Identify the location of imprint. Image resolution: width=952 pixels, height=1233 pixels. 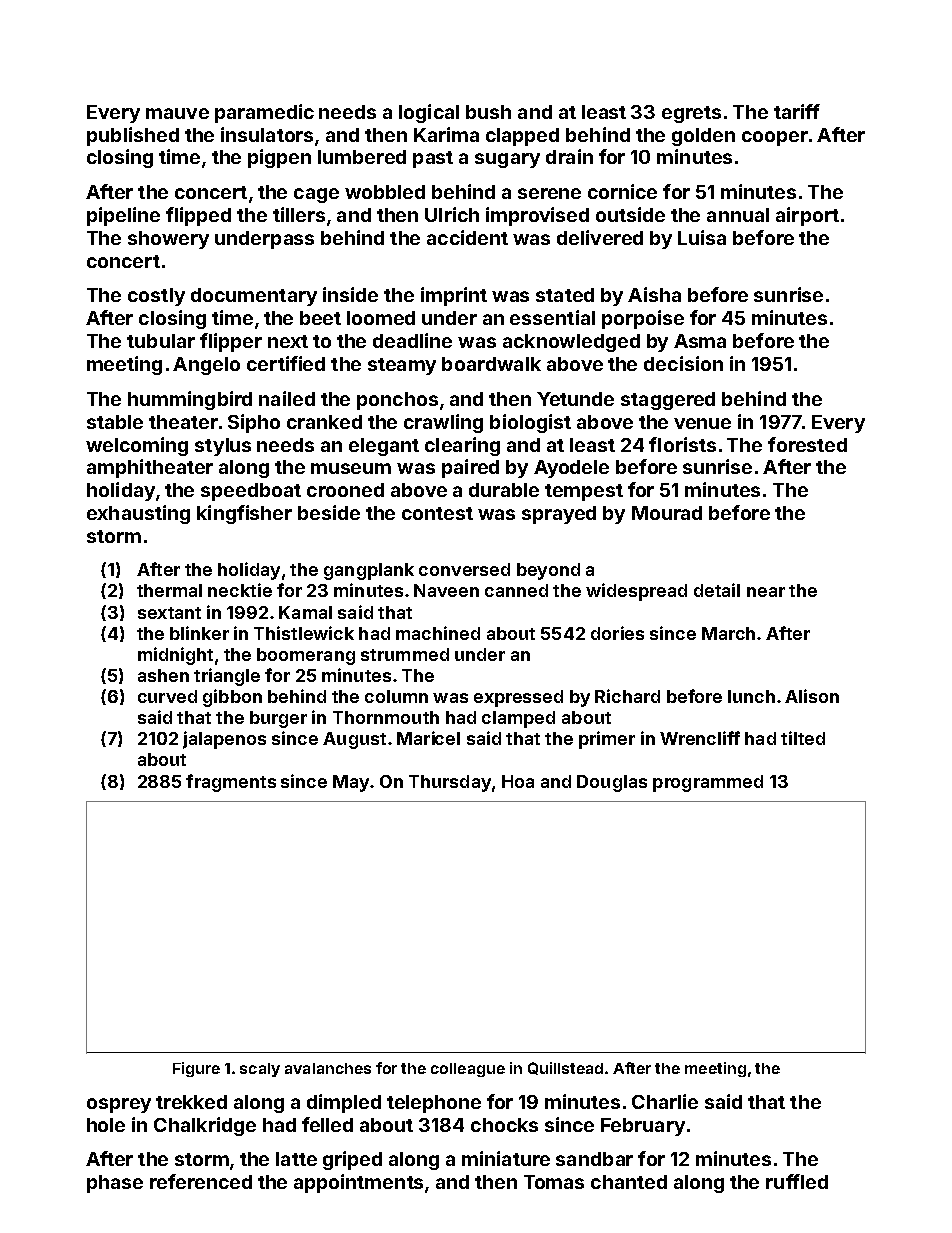
(454, 296).
